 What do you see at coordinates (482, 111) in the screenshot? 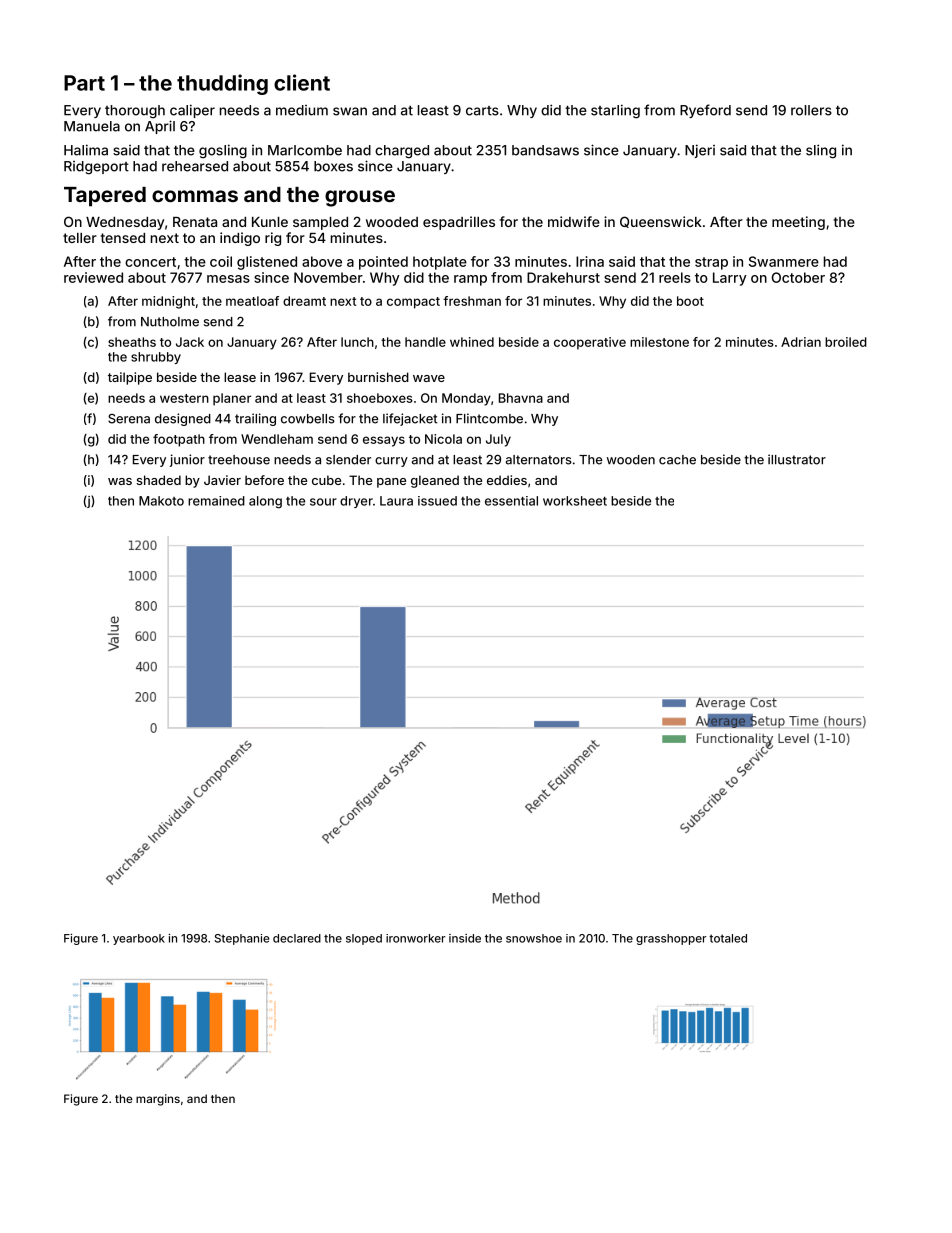
I see `carts` at bounding box center [482, 111].
